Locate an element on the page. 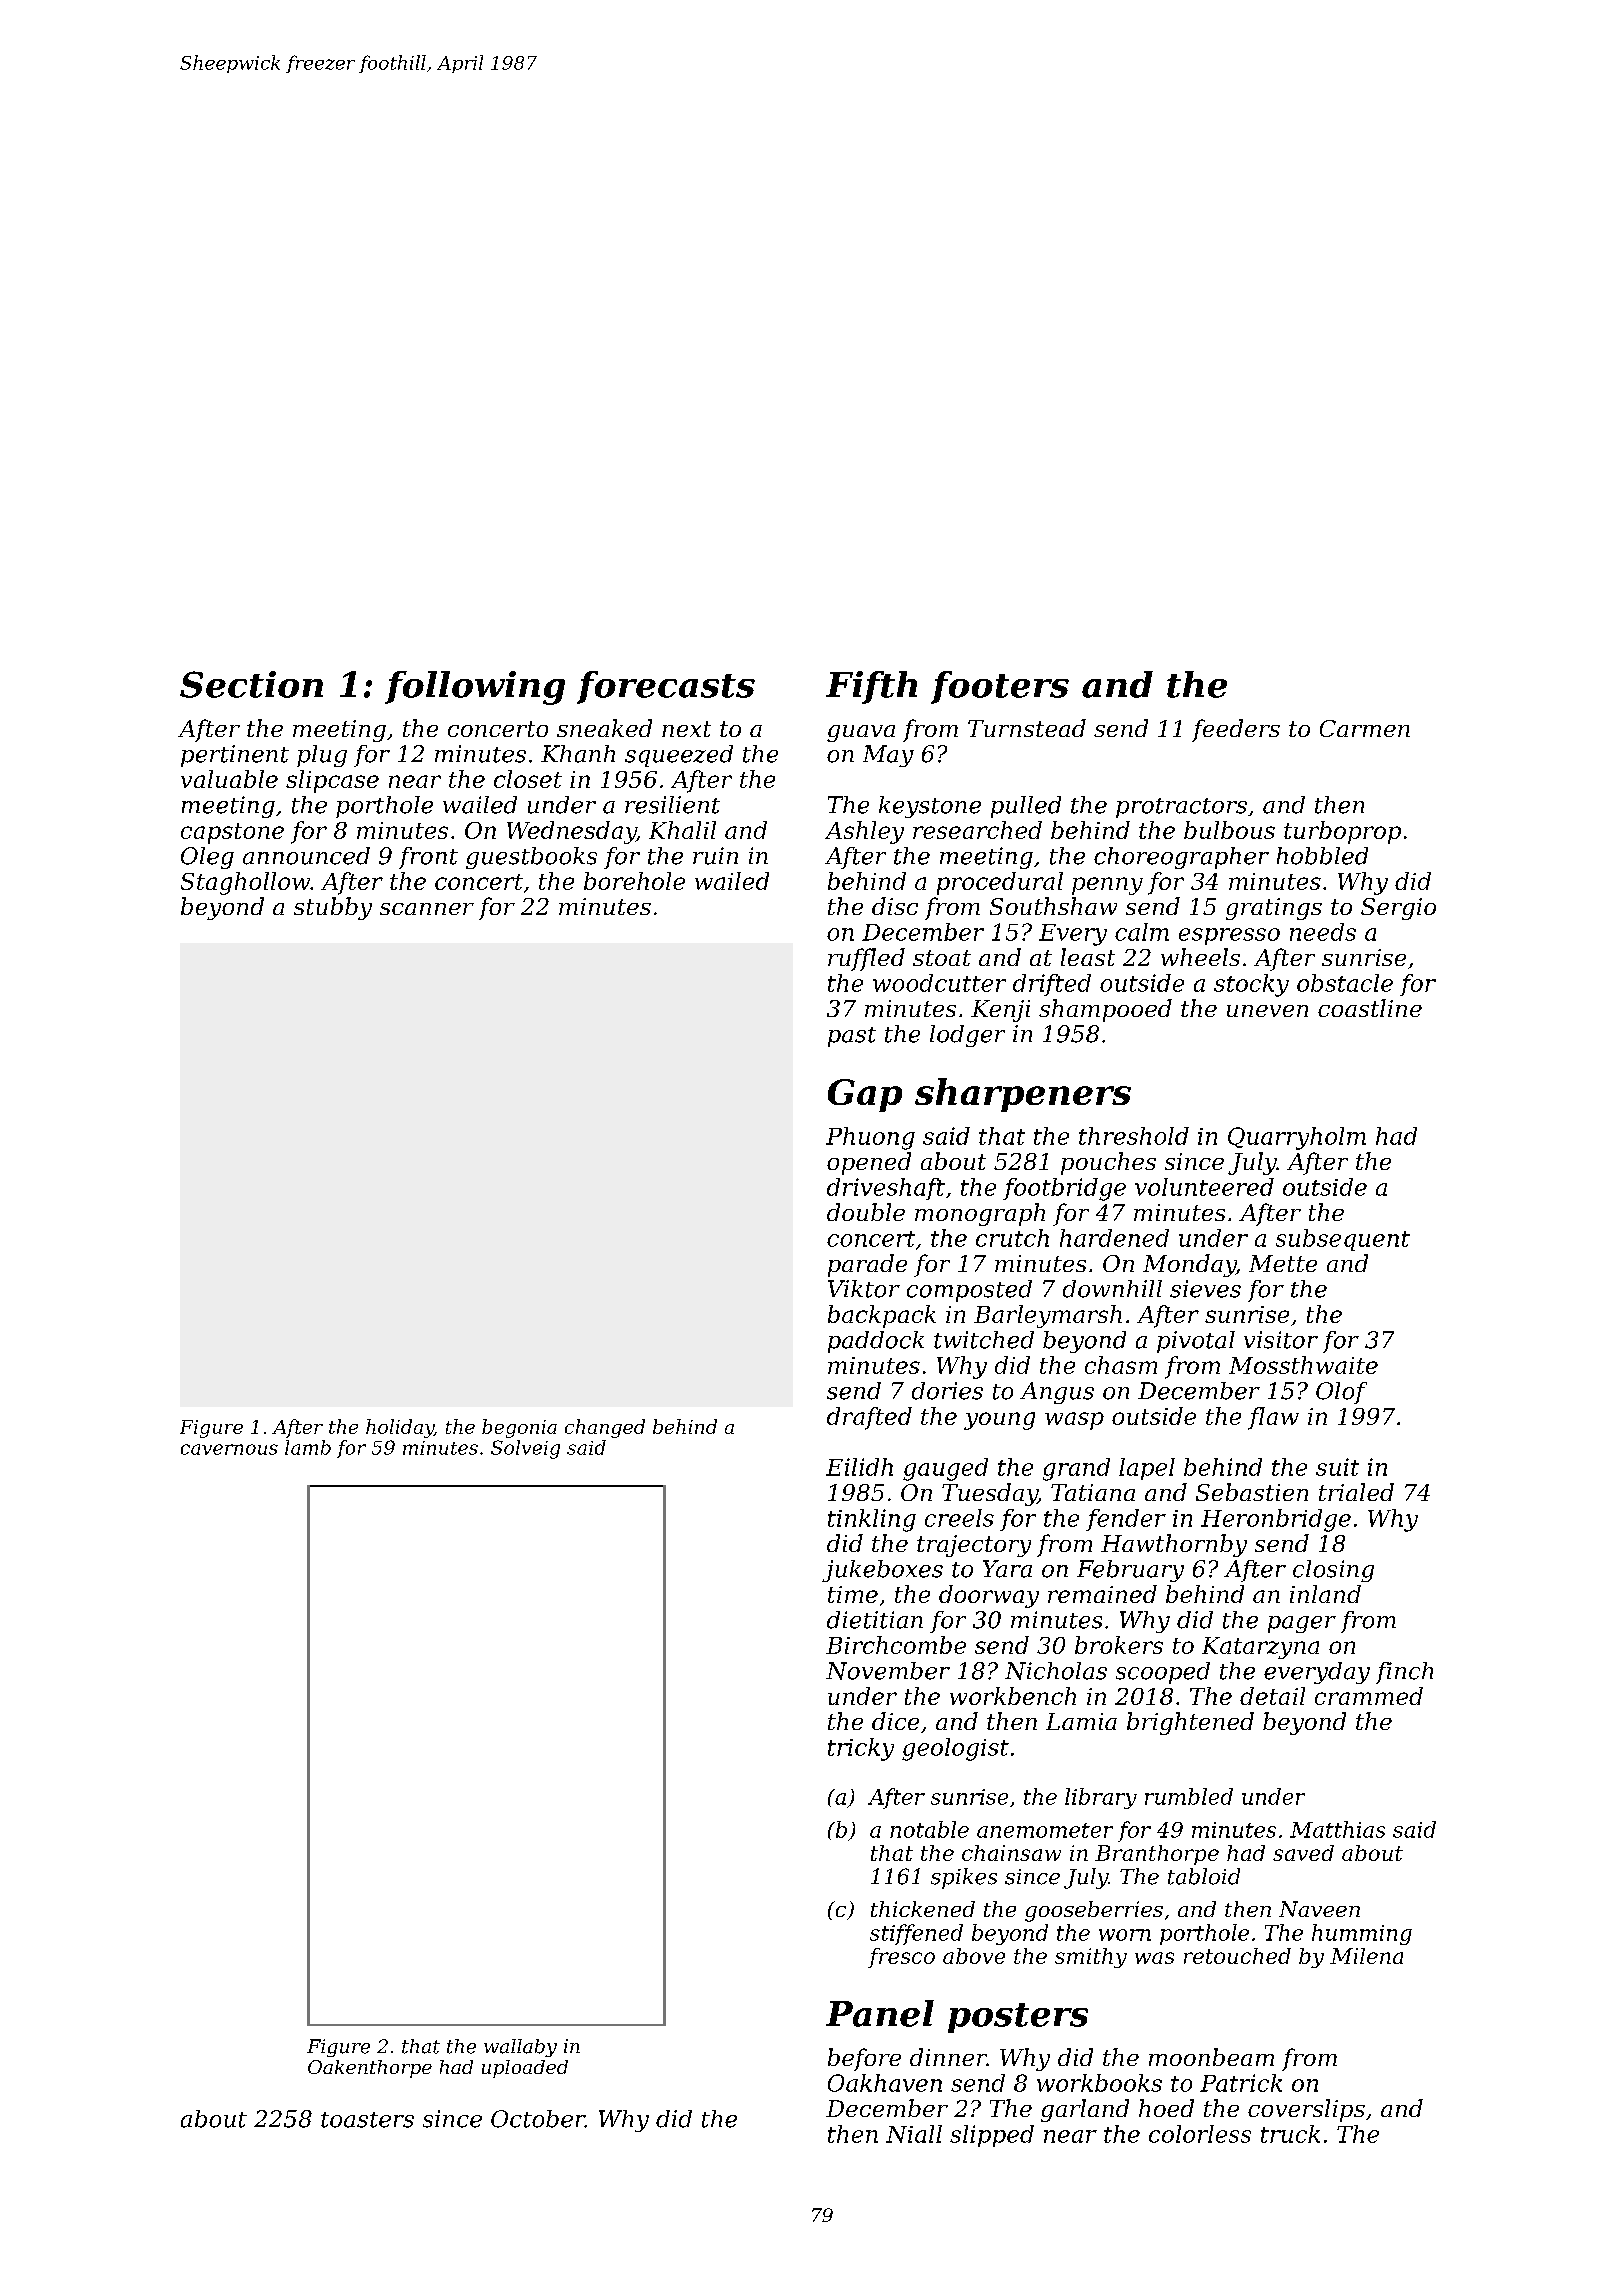 This page has height=2292, width=1620. geologist is located at coordinates (955, 1749).
